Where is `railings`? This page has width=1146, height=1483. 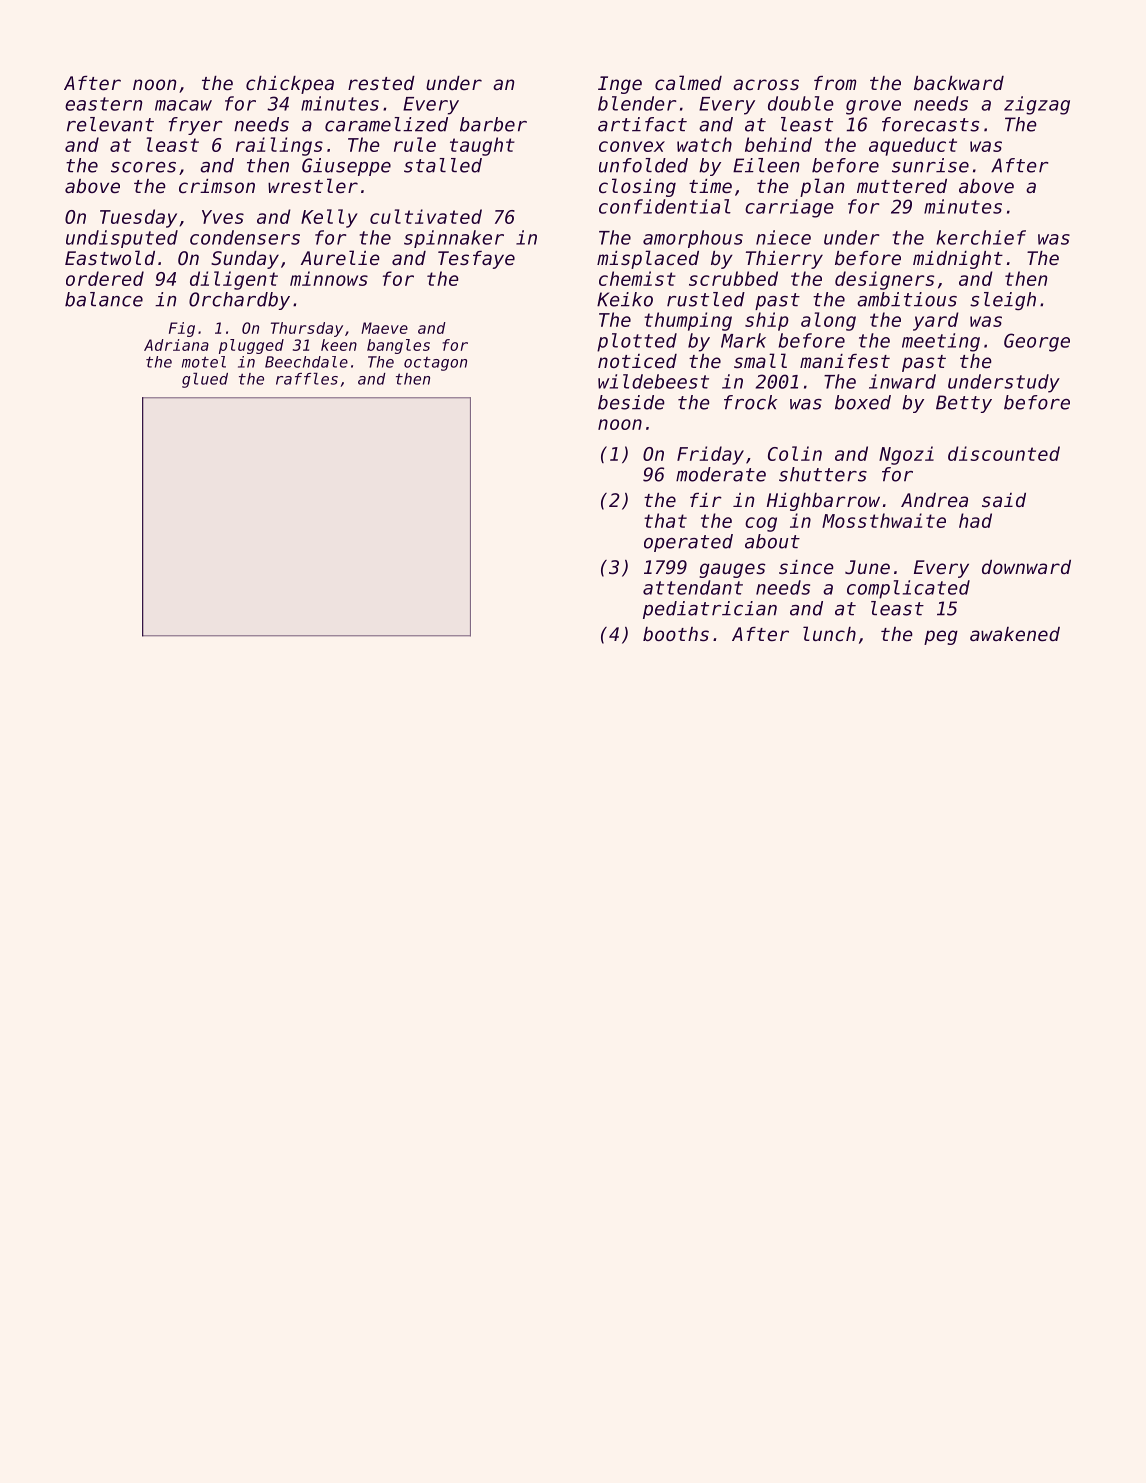 railings is located at coordinates (279, 146).
